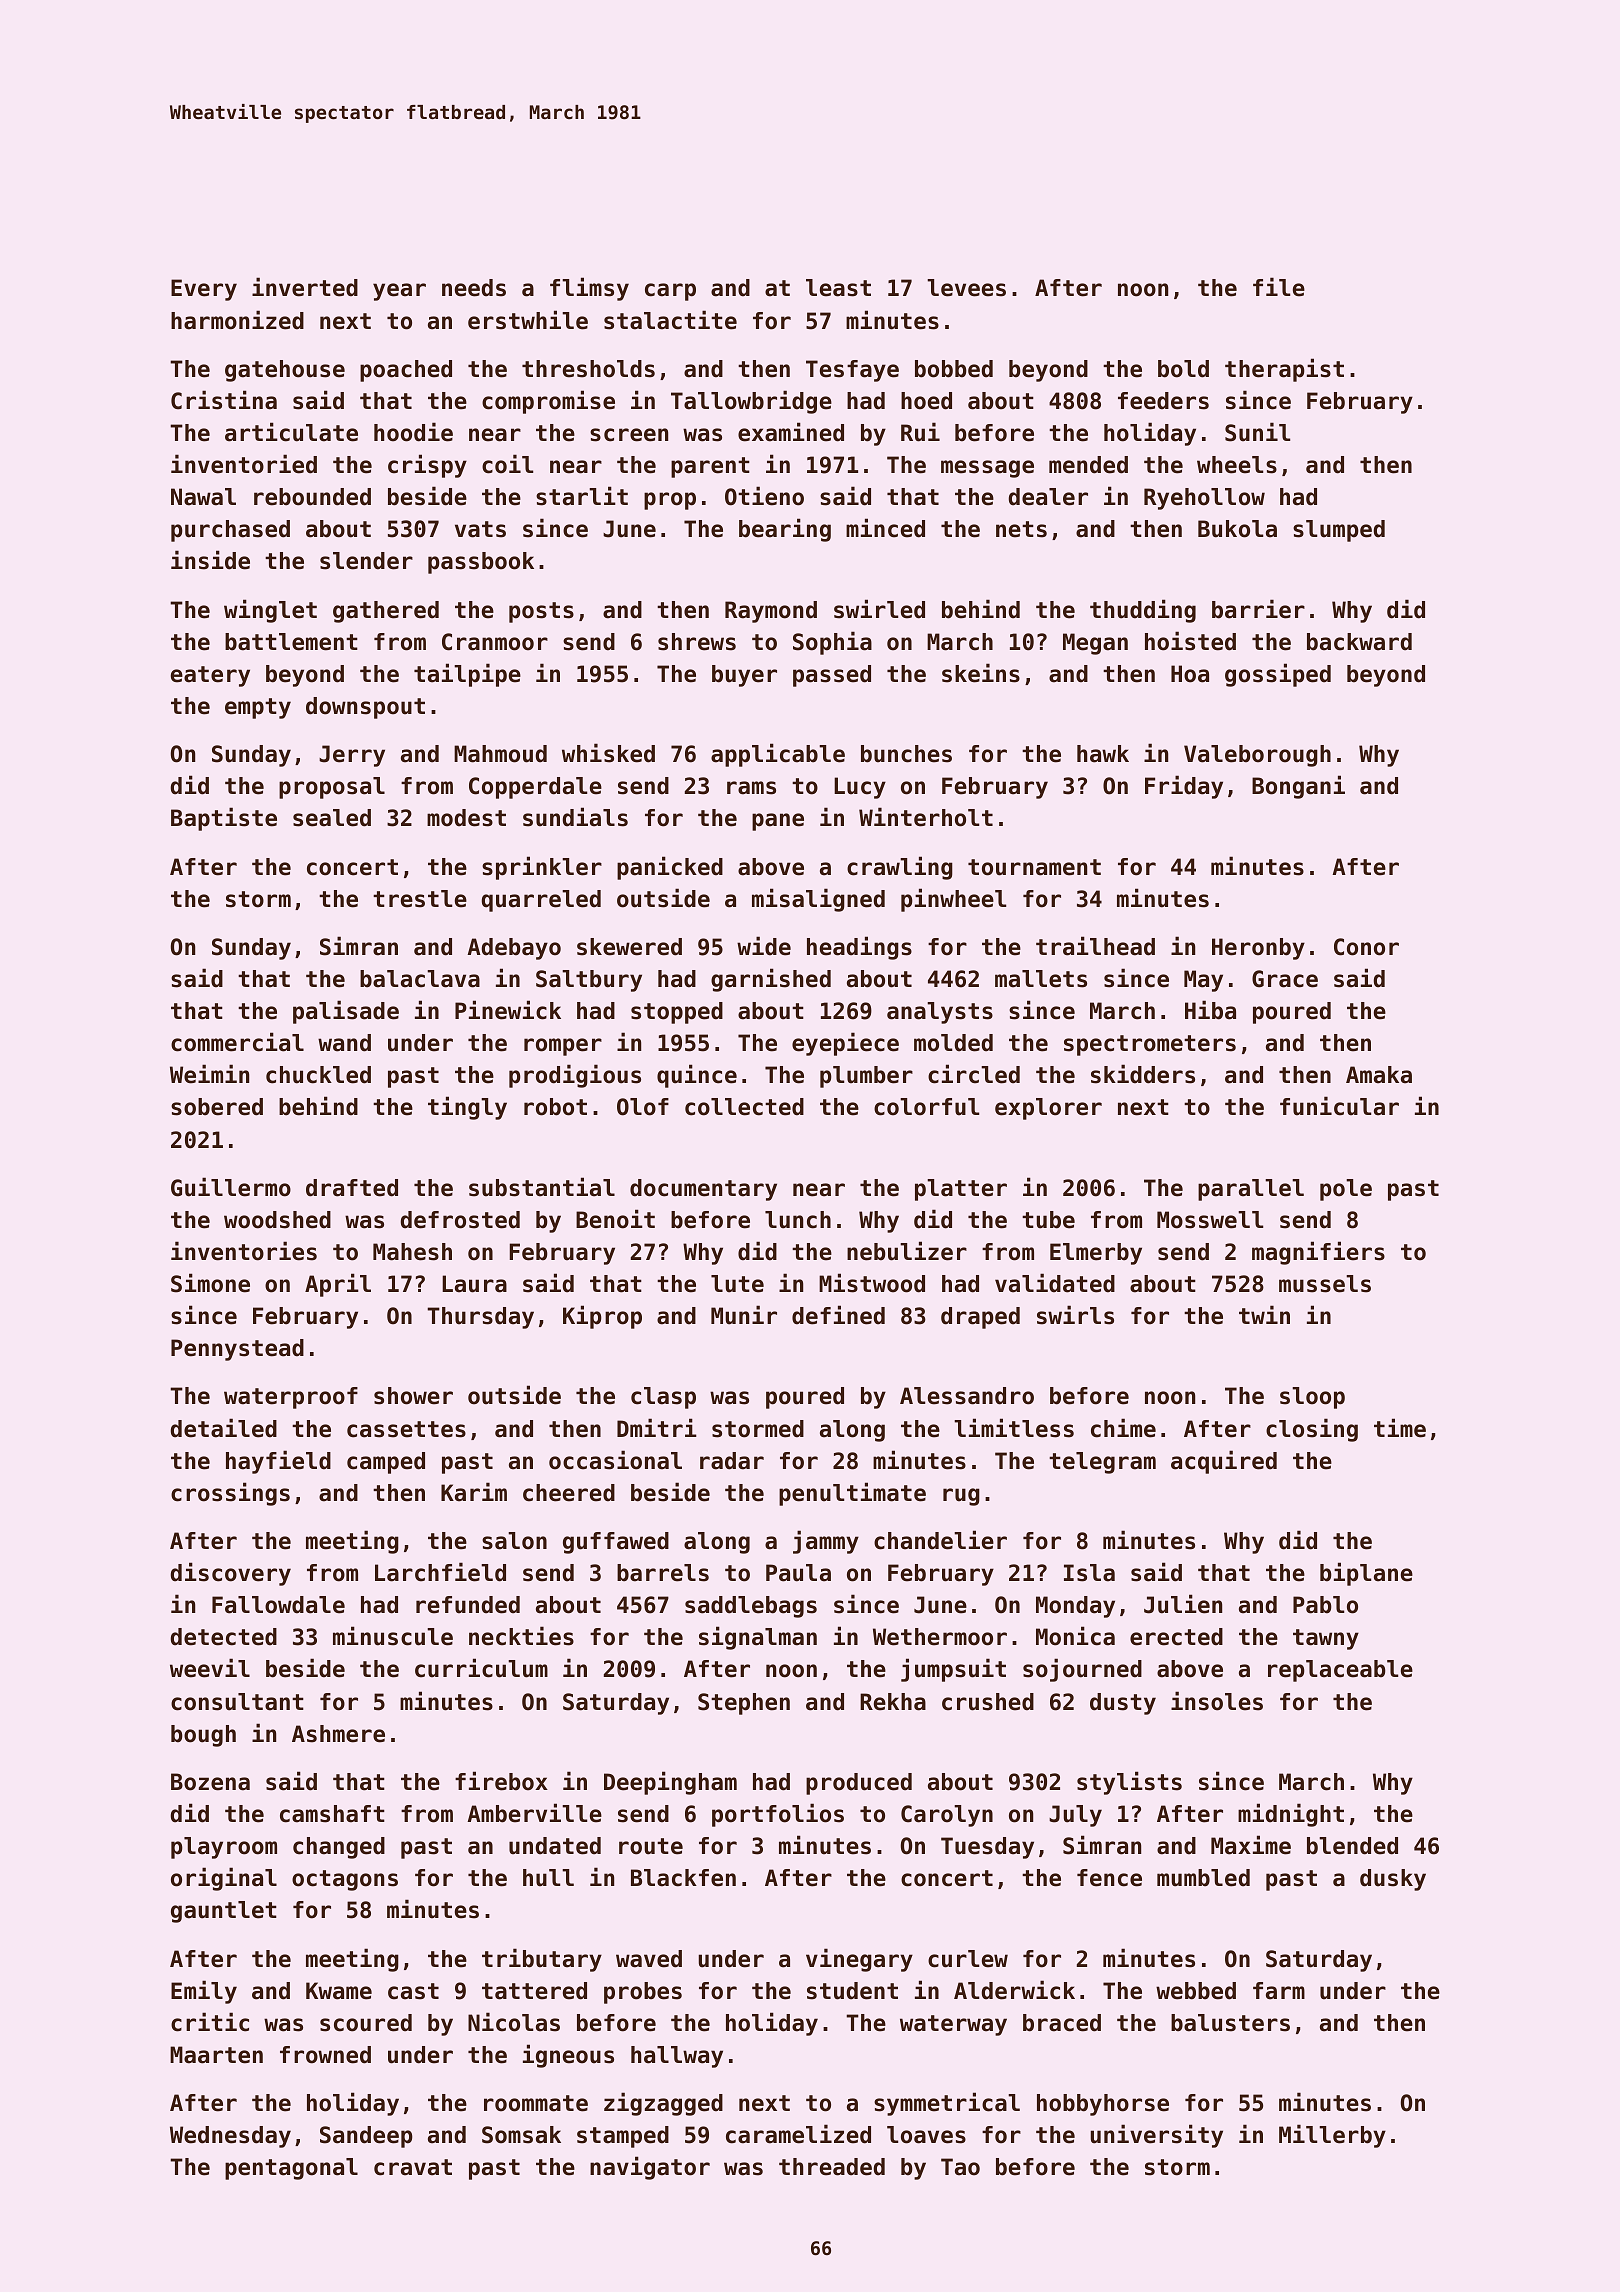 This document has width=1620, height=2292. Describe the element at coordinates (555, 1107) in the document. I see `robot` at that location.
